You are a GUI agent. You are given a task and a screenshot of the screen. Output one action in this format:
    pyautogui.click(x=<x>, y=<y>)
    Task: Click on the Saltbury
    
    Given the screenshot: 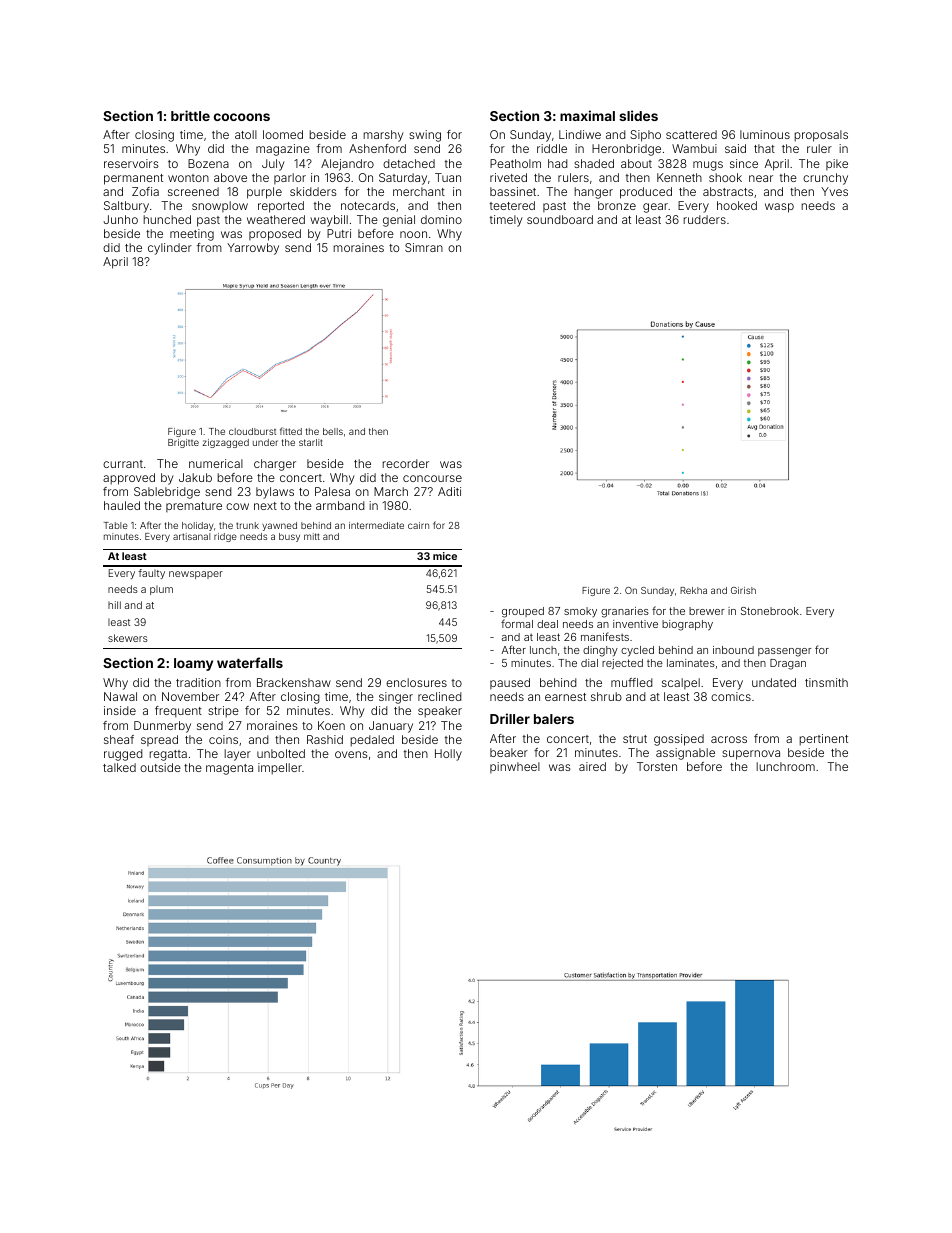 What is the action you would take?
    pyautogui.click(x=126, y=207)
